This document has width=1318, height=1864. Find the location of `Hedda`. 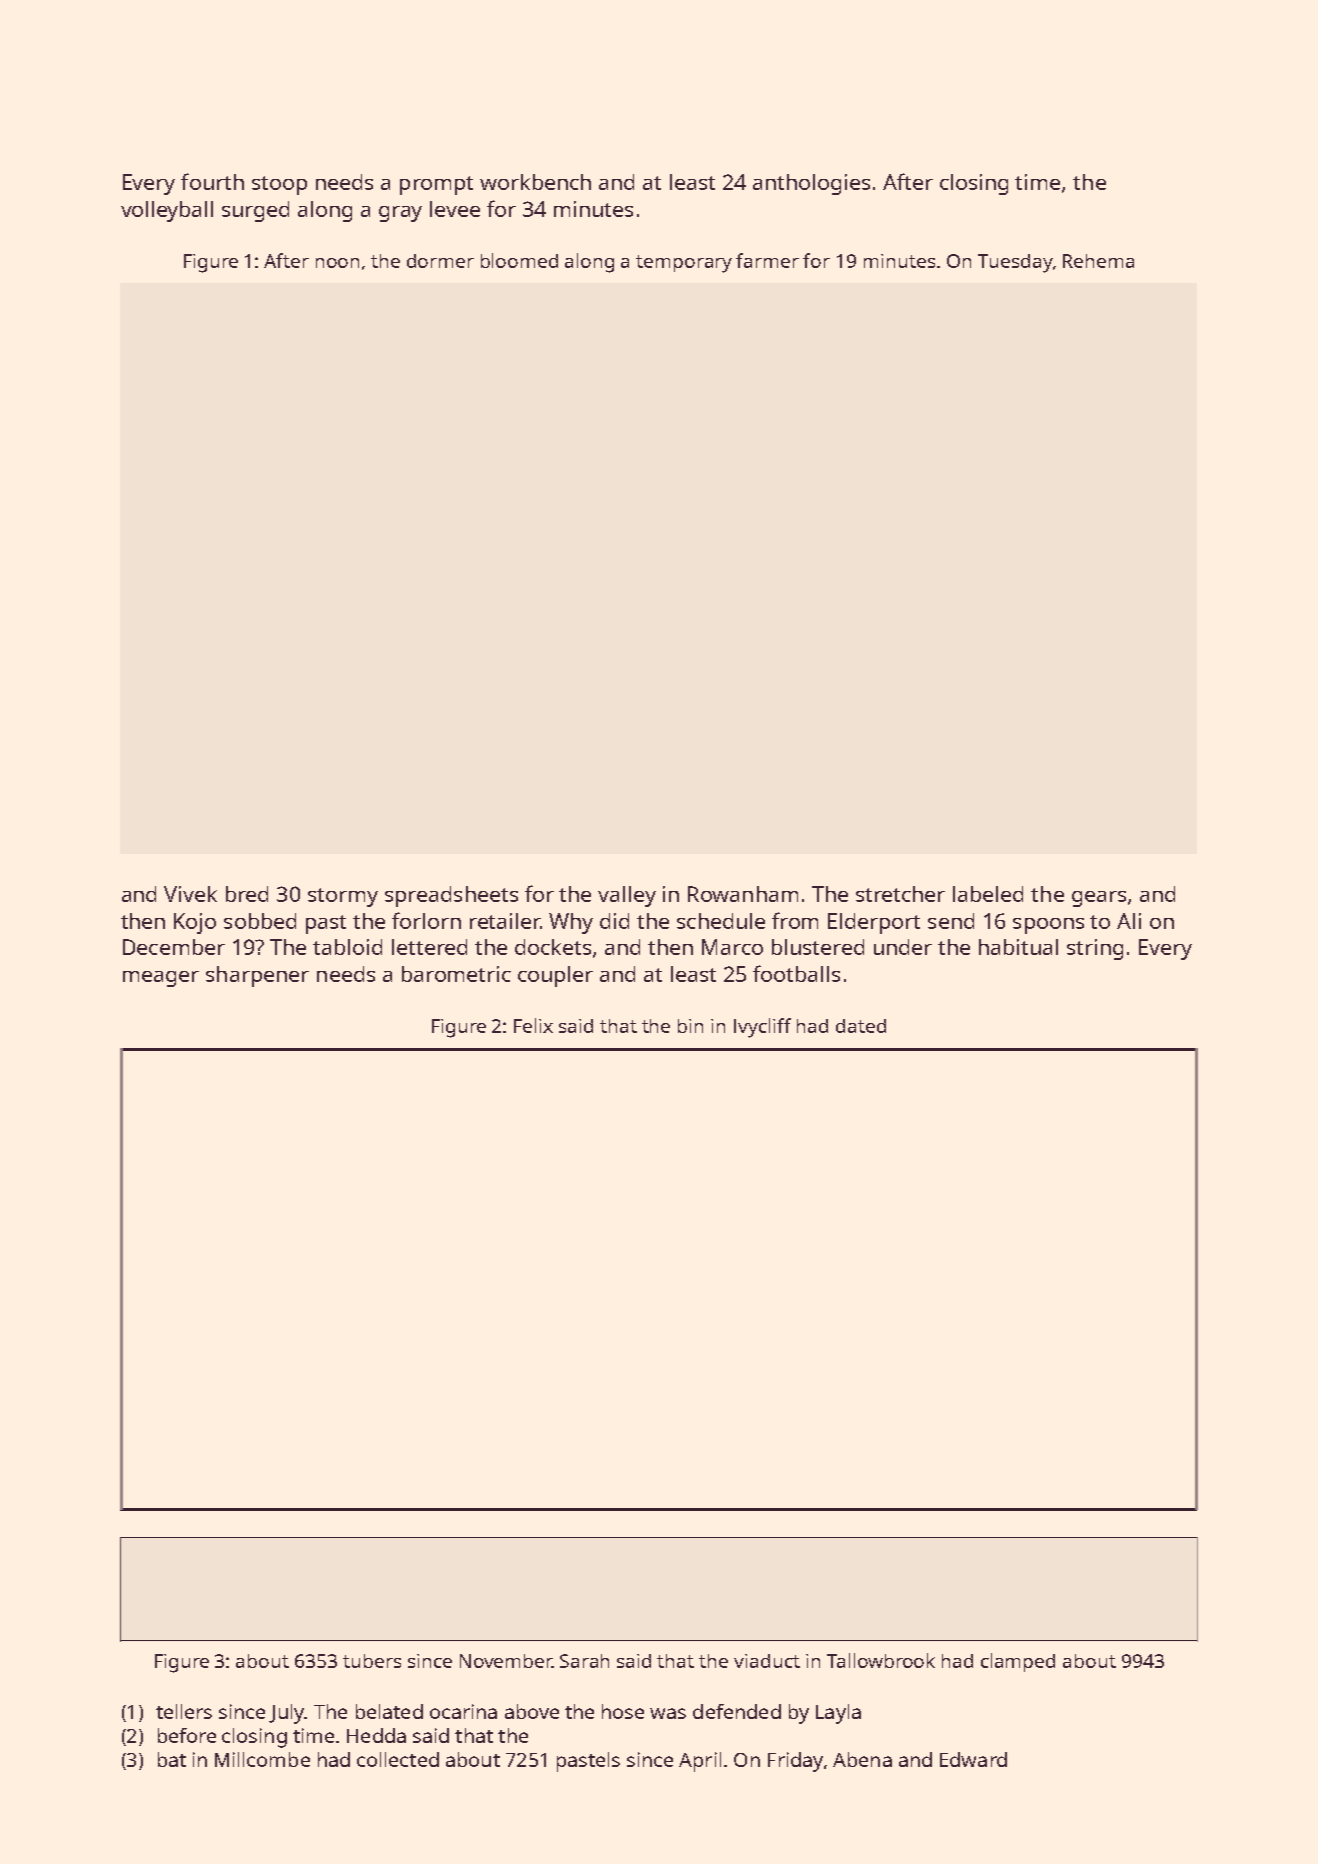

Hedda is located at coordinates (376, 1735).
